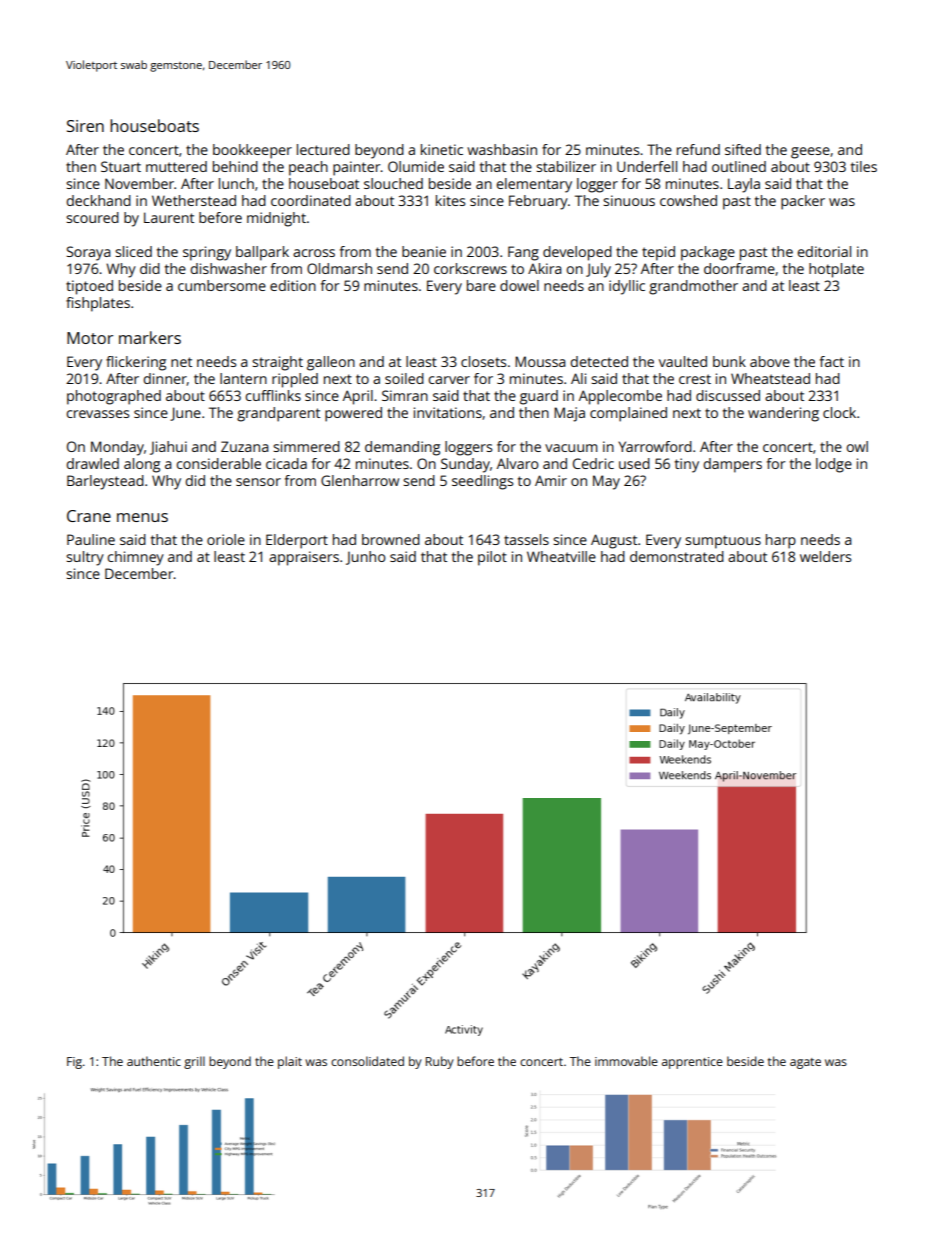  Describe the element at coordinates (551, 480) in the screenshot. I see `Amir` at that location.
